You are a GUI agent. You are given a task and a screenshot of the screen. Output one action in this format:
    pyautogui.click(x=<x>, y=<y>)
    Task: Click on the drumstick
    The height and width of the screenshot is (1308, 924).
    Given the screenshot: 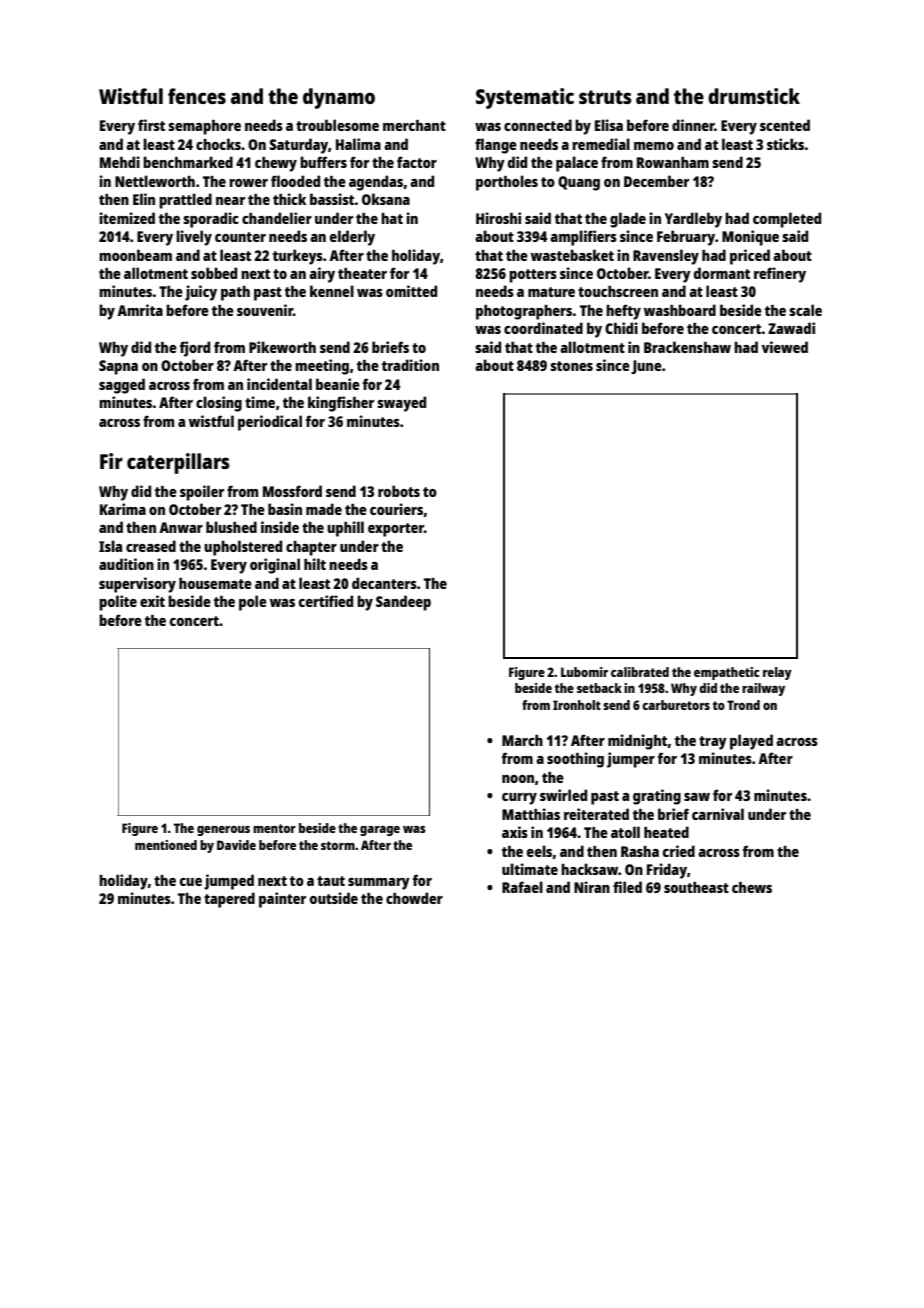 What is the action you would take?
    pyautogui.click(x=754, y=96)
